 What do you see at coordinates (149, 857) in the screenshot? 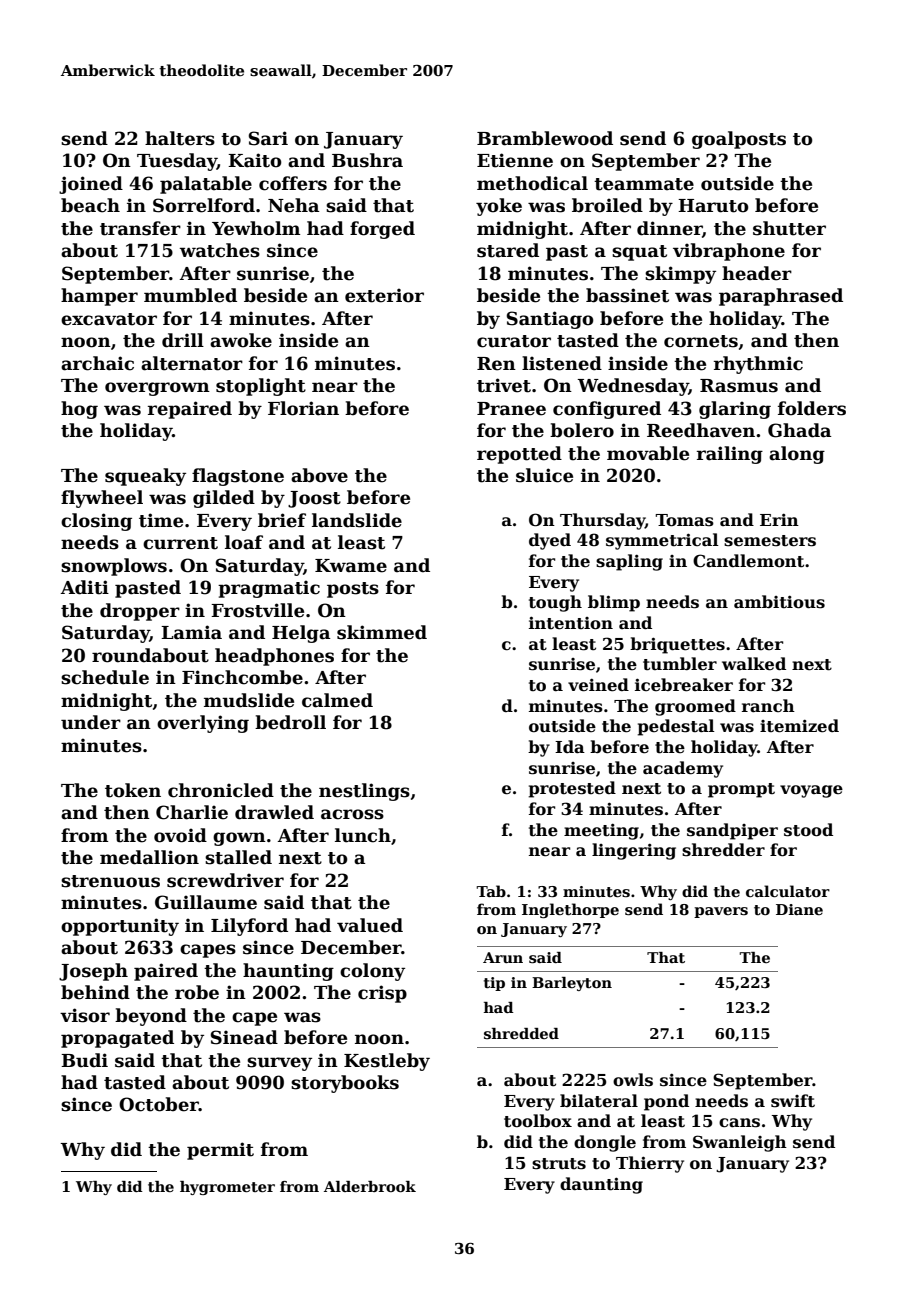
I see `medallion` at bounding box center [149, 857].
